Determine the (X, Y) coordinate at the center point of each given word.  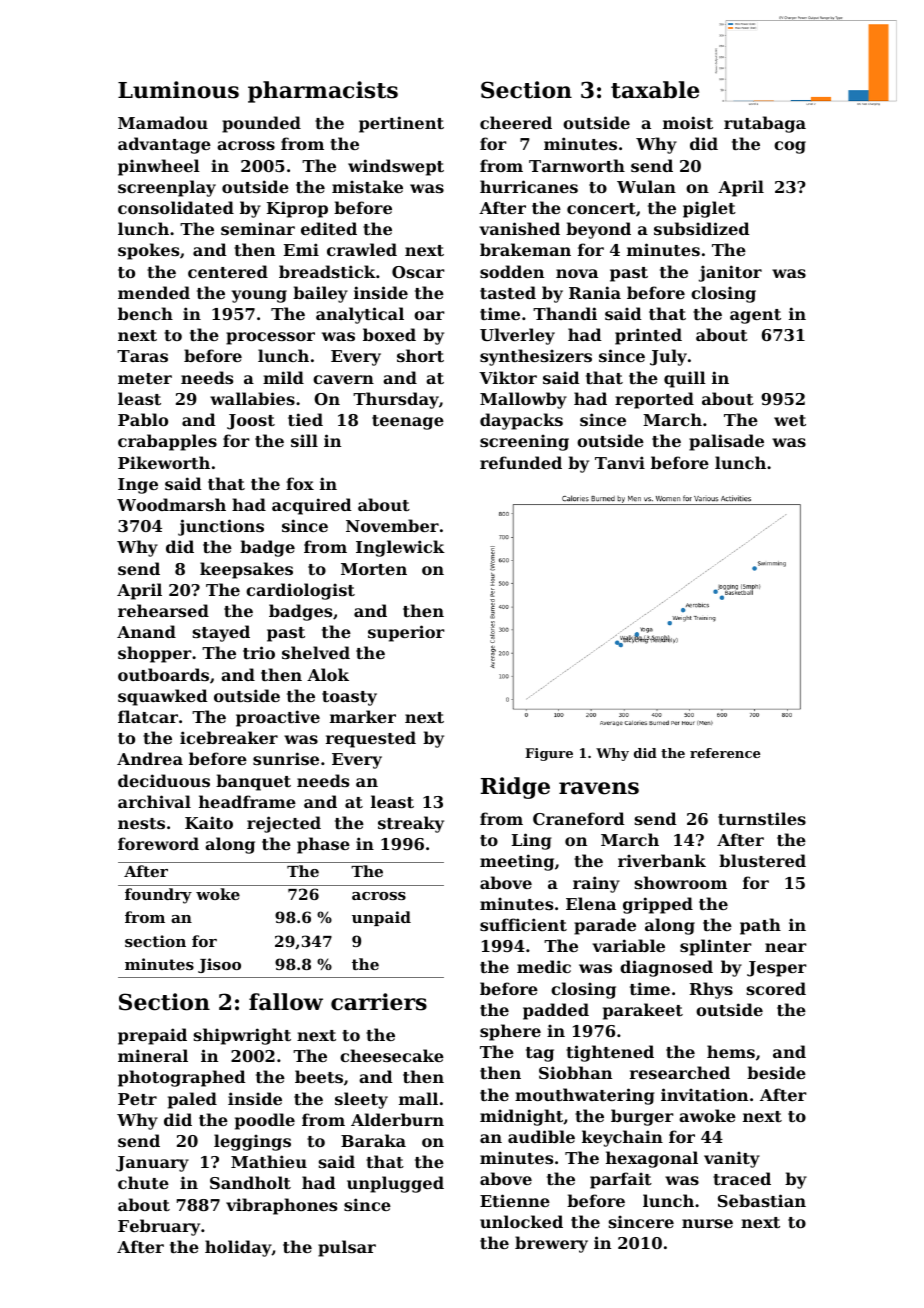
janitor (730, 273)
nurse (707, 1223)
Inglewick (400, 548)
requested (371, 739)
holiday (238, 1248)
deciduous (164, 780)
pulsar (347, 1248)
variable (628, 945)
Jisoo (219, 965)
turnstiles (762, 818)
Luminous (178, 90)
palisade (726, 442)
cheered (516, 122)
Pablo (143, 419)
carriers (379, 1002)
